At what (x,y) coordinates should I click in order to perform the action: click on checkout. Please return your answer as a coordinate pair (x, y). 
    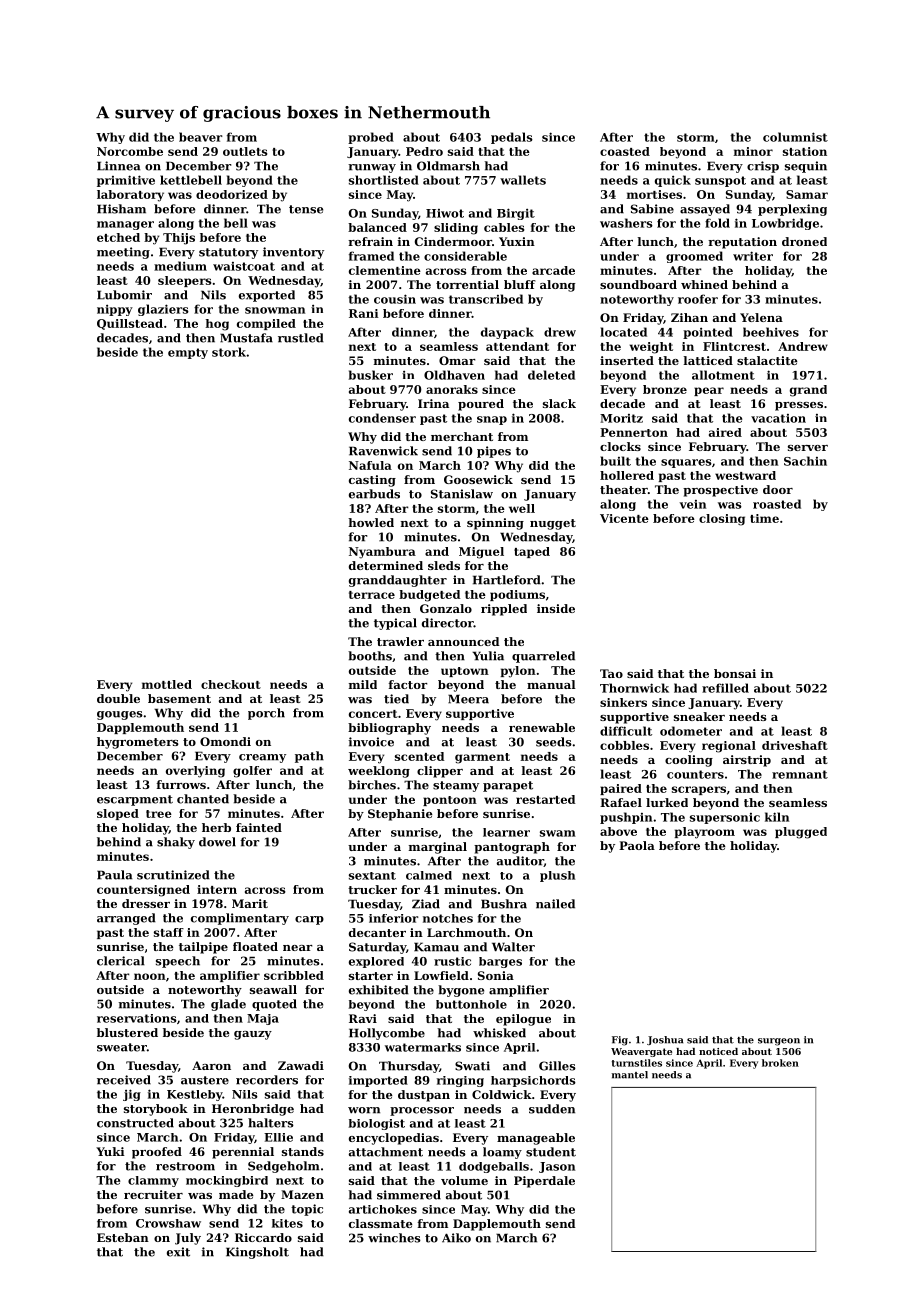
    Looking at the image, I should click on (231, 684).
